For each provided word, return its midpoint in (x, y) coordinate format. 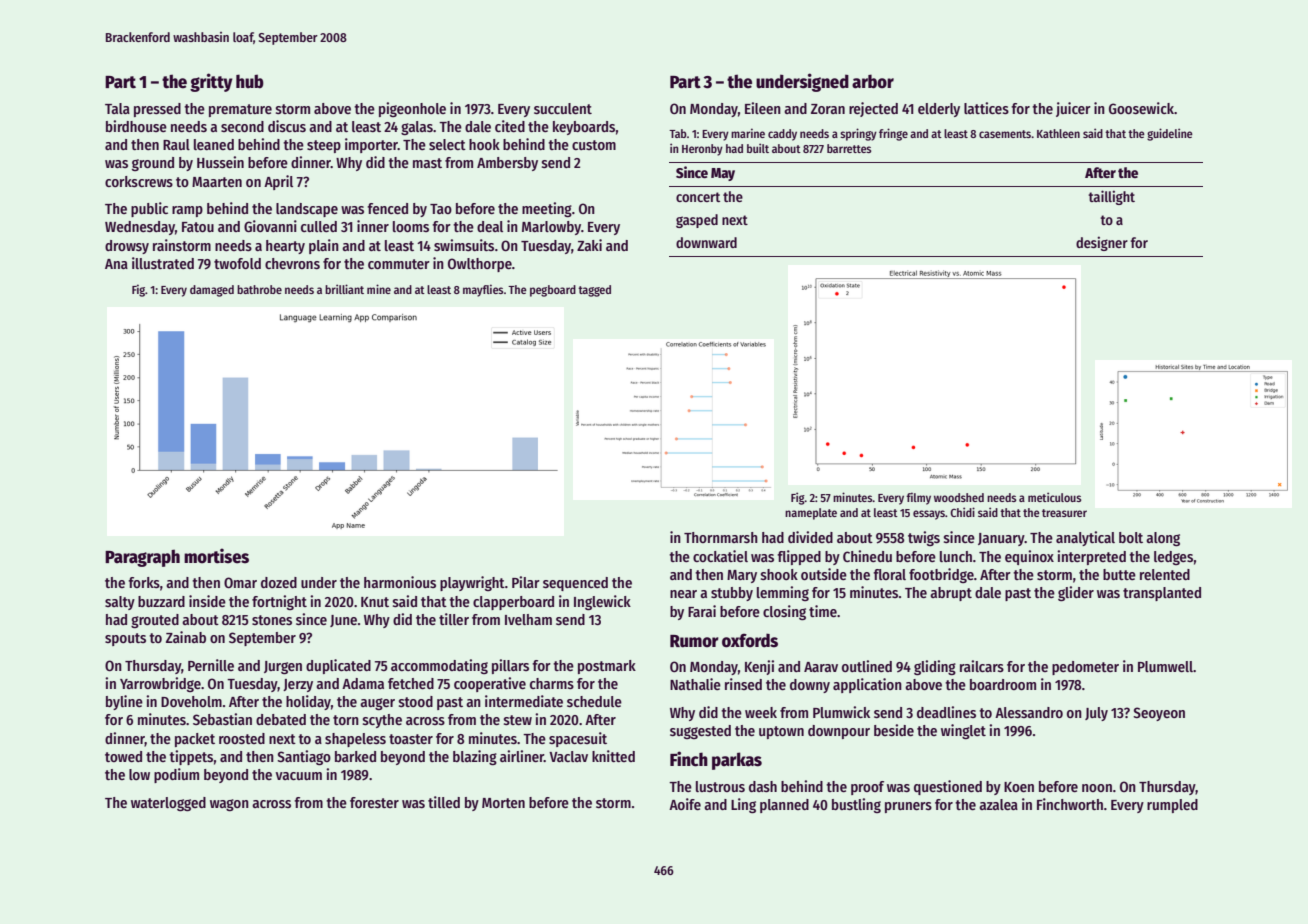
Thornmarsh (721, 537)
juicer (1073, 109)
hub (250, 81)
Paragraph (142, 558)
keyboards (584, 128)
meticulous (1054, 497)
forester (374, 802)
